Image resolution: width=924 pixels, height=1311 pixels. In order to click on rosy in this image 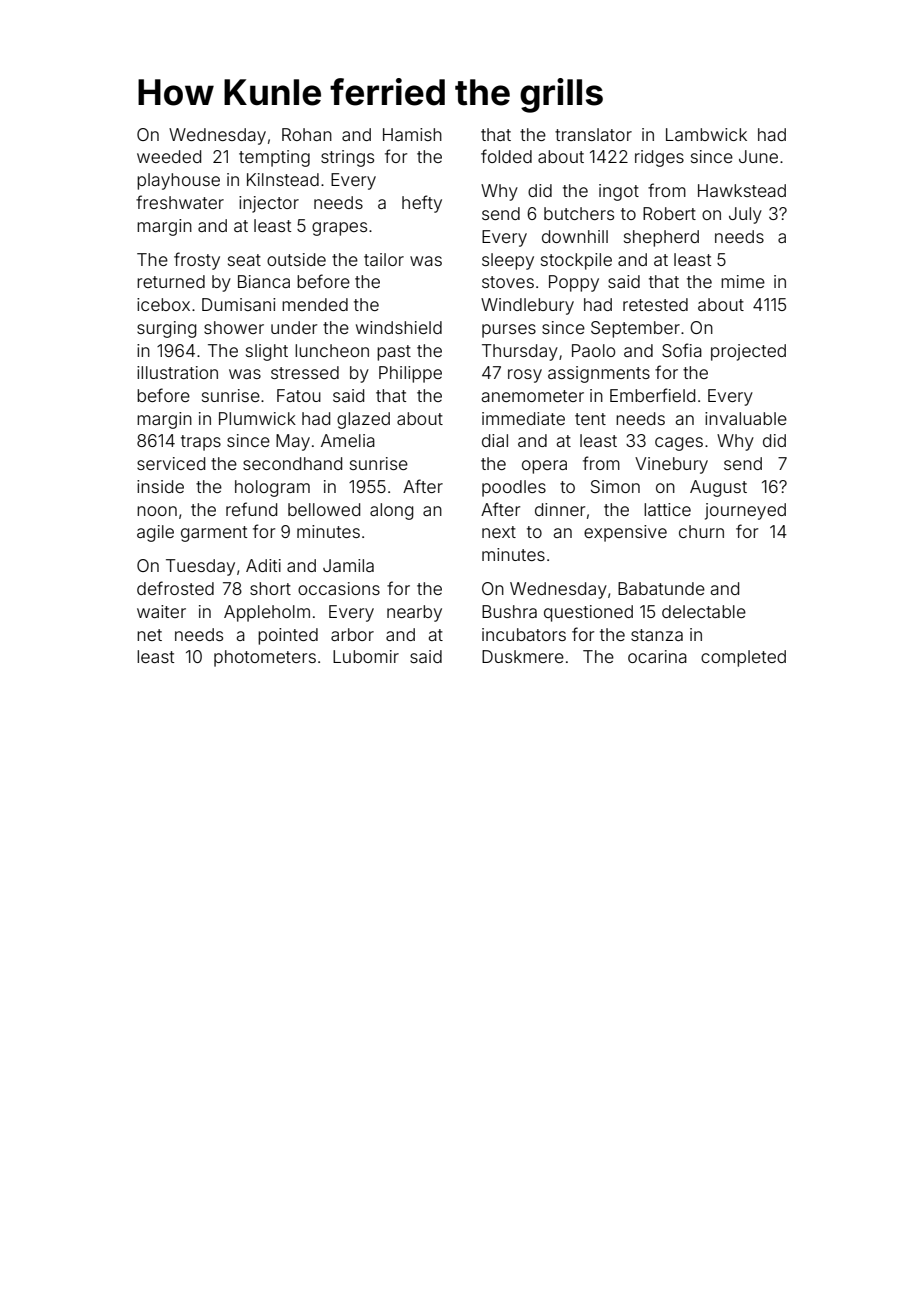, I will do `click(525, 376)`.
